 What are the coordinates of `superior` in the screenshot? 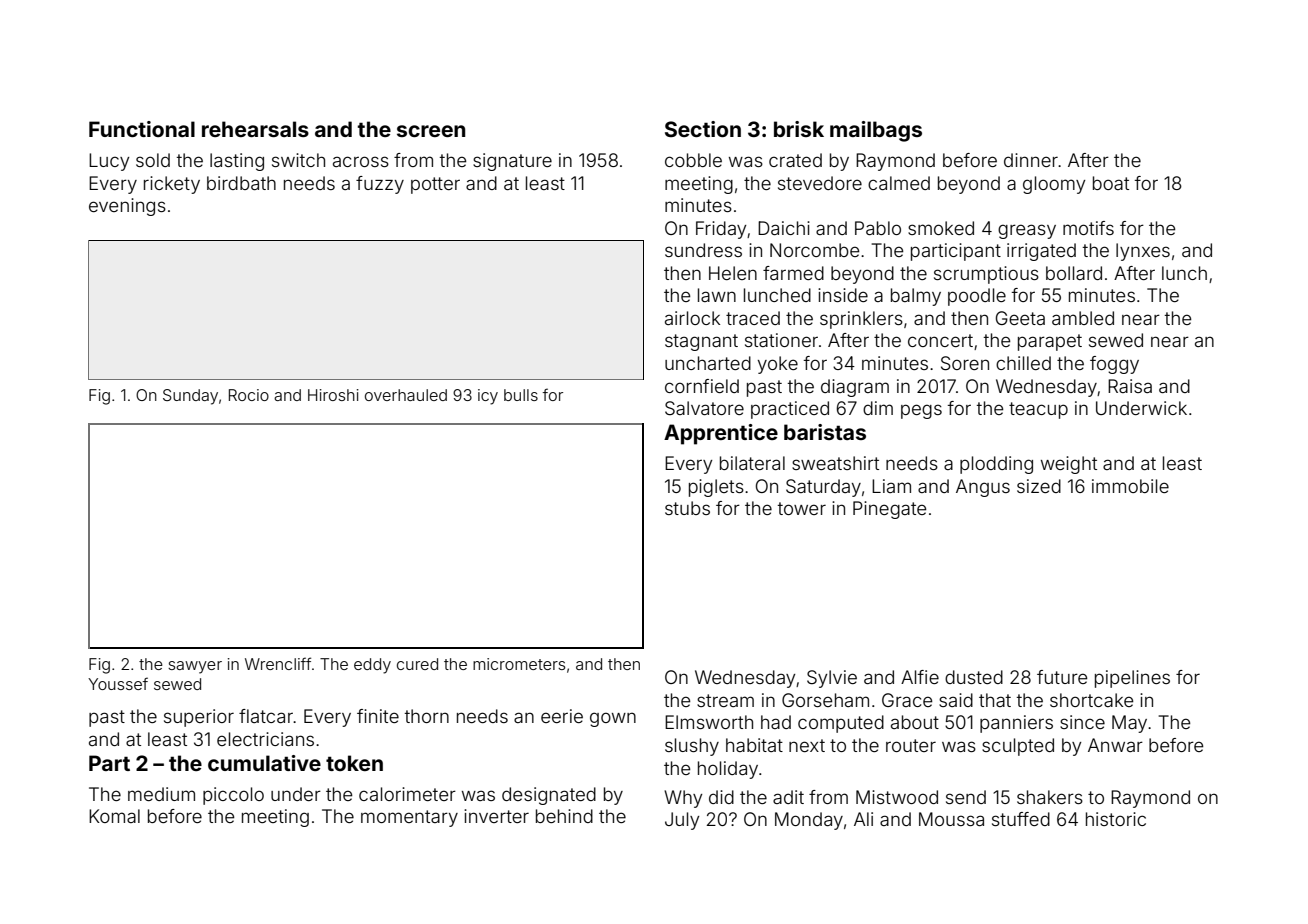 It's located at (199, 718).
